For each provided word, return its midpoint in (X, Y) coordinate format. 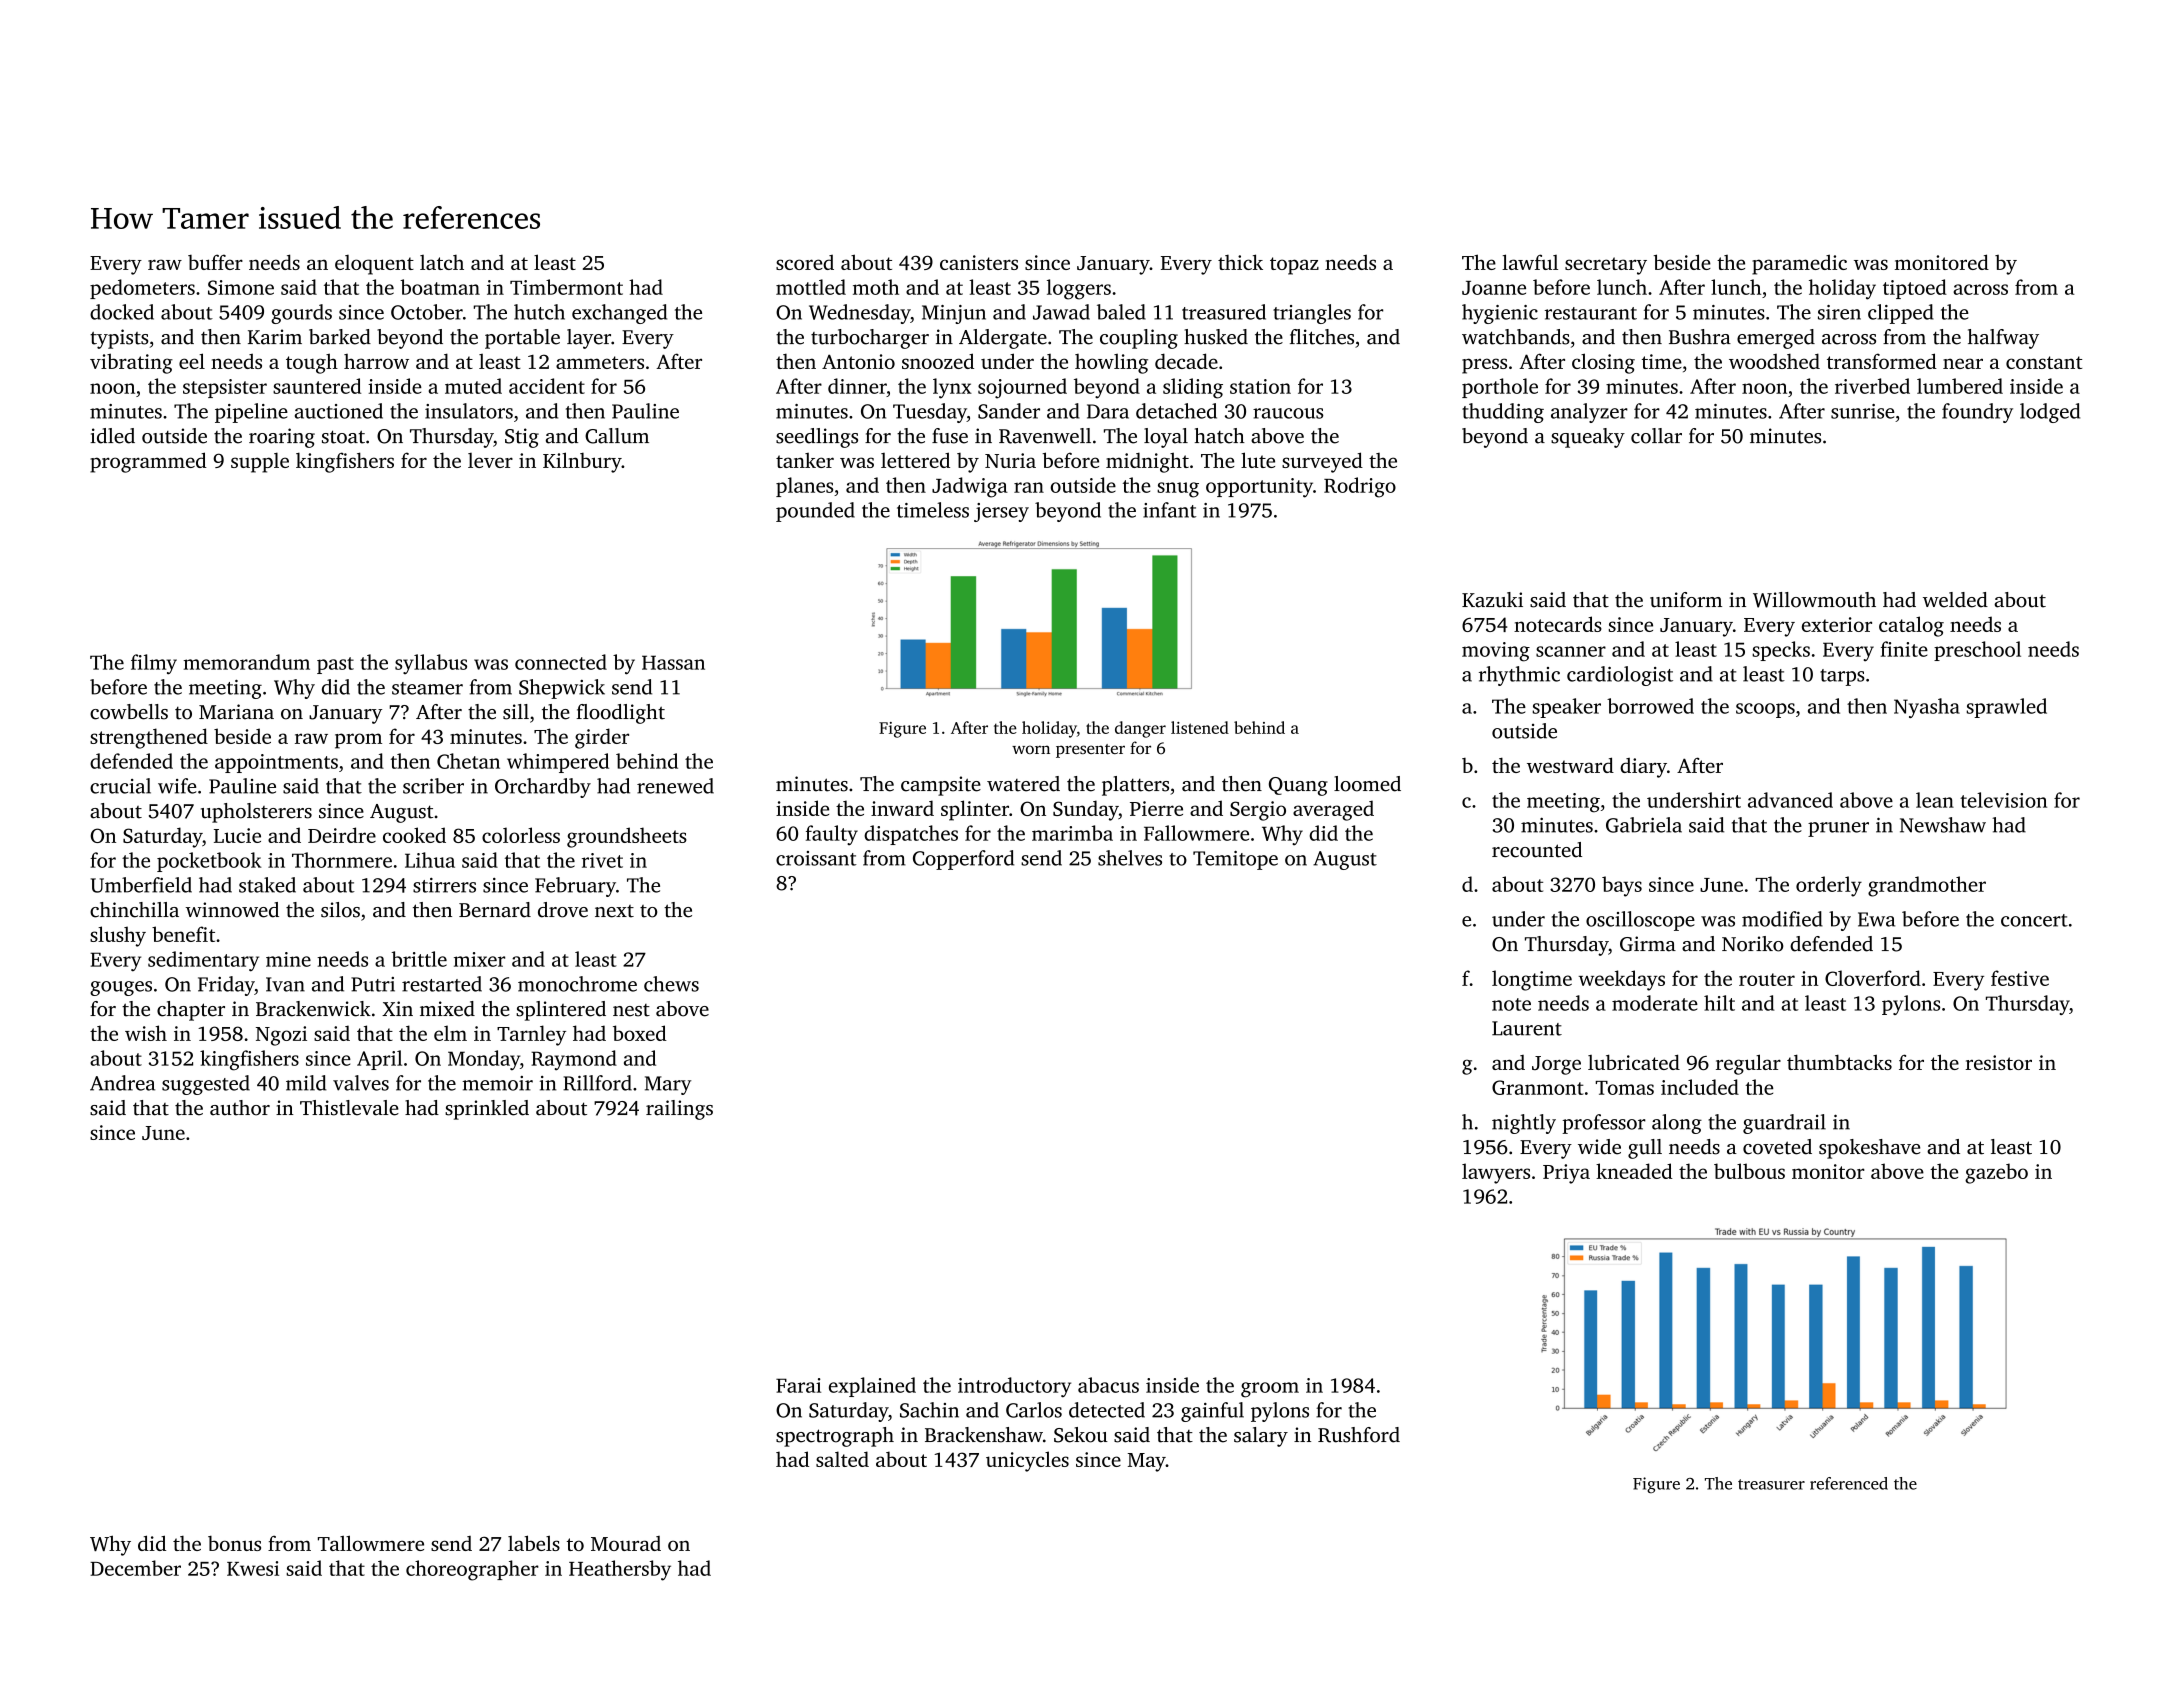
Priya (1566, 1174)
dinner (857, 386)
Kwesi (253, 1568)
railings (679, 1110)
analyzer (1589, 413)
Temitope (1235, 860)
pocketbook (209, 862)
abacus (1108, 1385)
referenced (1849, 1483)
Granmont (1538, 1087)
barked (340, 337)
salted (842, 1459)
